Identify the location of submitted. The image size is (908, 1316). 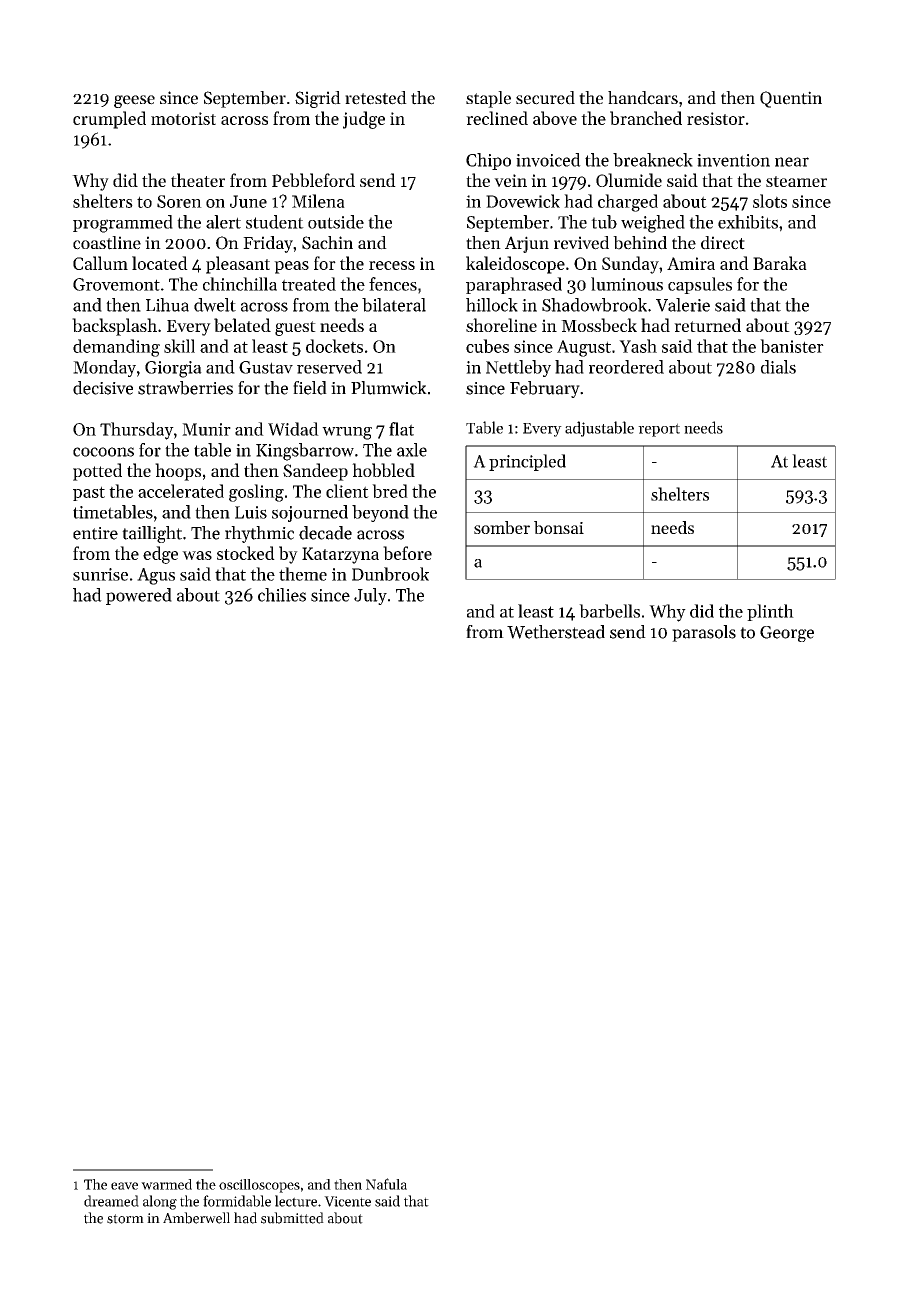
(292, 1218).
